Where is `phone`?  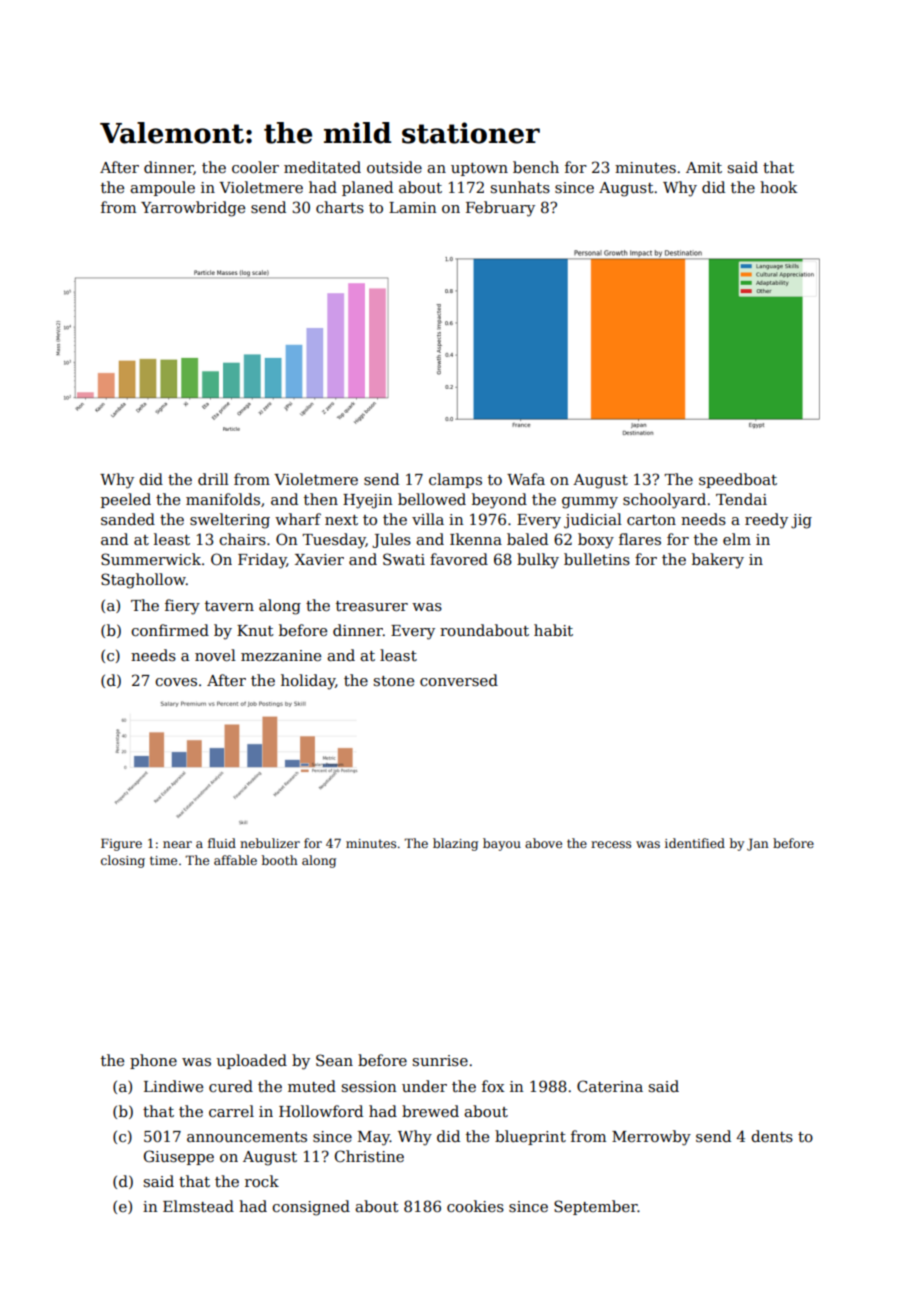 phone is located at coordinates (153, 1061).
